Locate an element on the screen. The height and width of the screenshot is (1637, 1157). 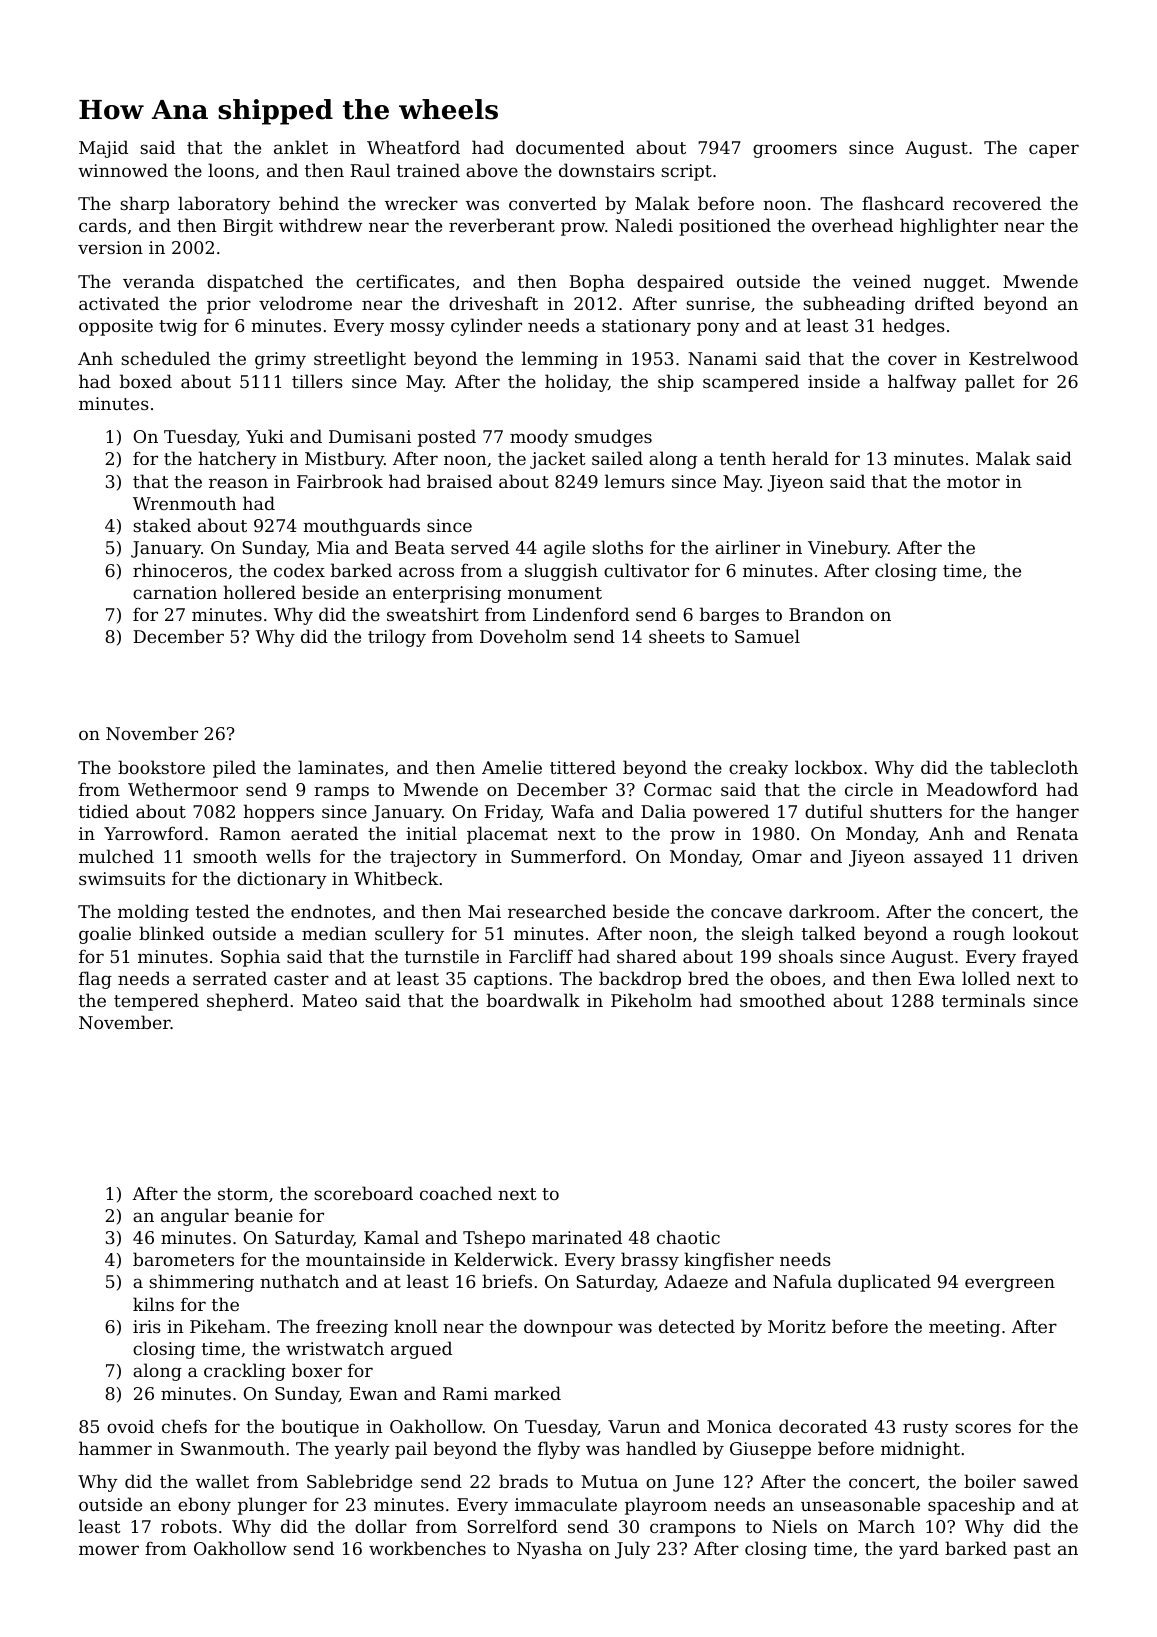
molding is located at coordinates (153, 913).
